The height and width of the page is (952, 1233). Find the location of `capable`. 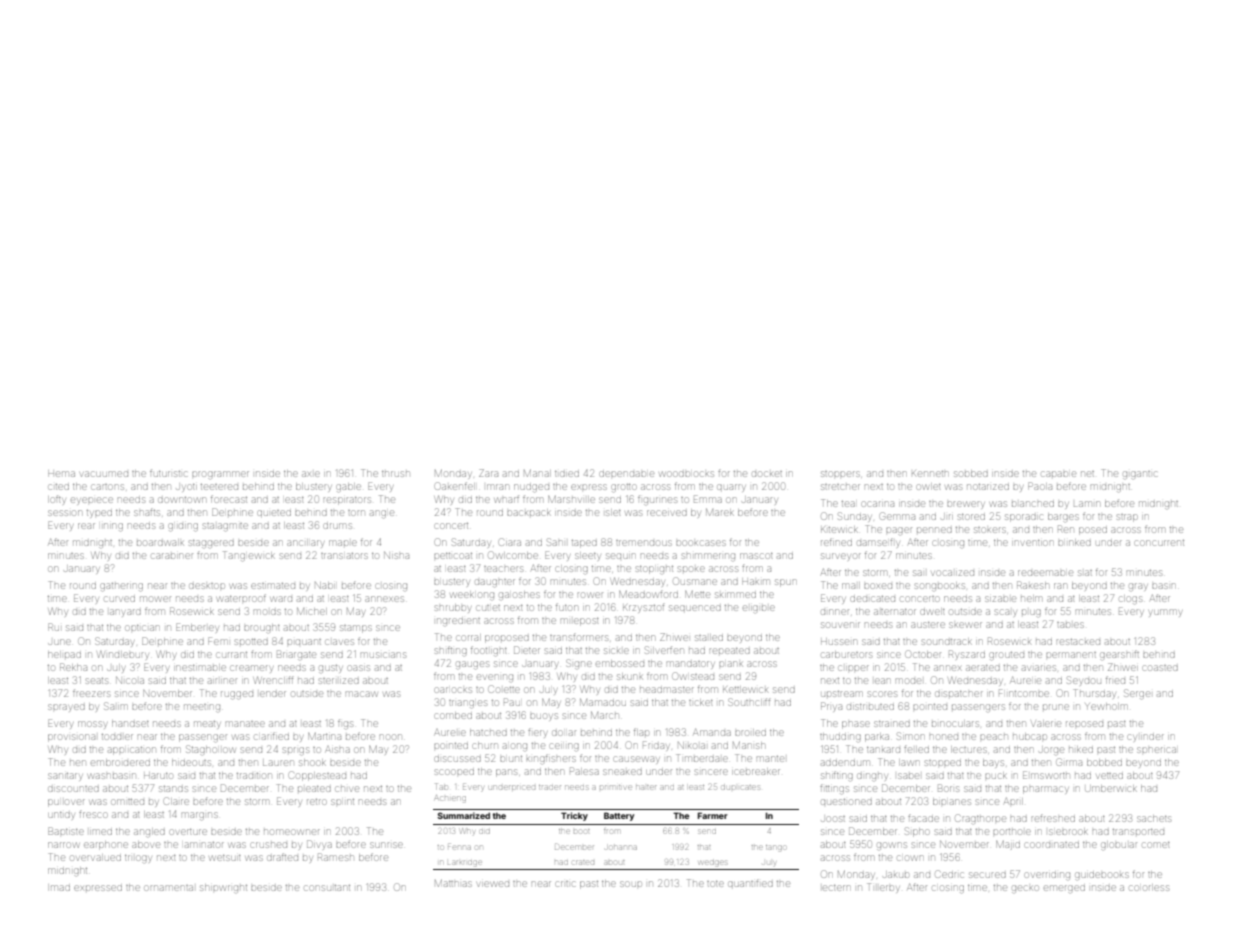

capable is located at coordinates (1059, 474).
